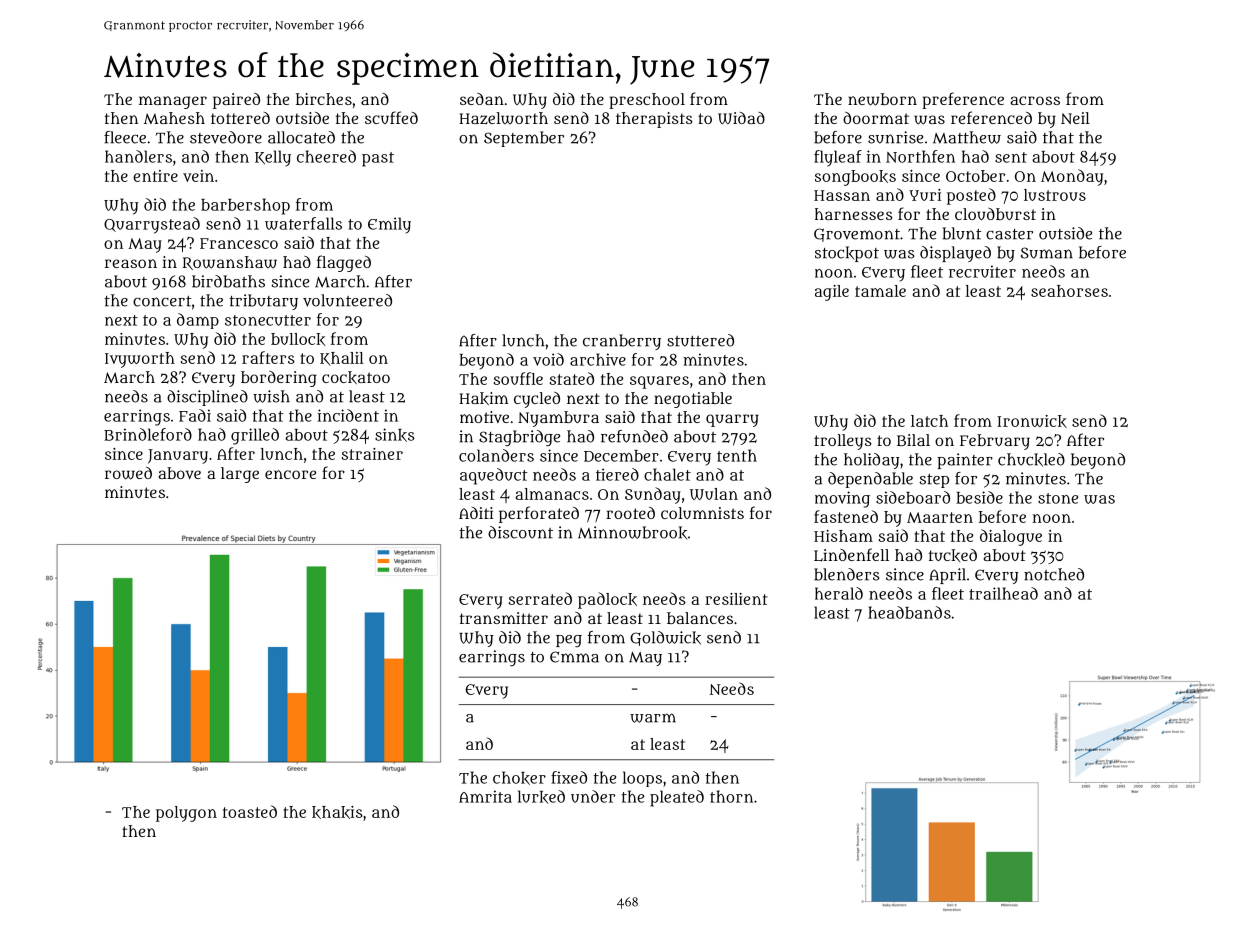  What do you see at coordinates (700, 618) in the document?
I see `balances` at bounding box center [700, 618].
